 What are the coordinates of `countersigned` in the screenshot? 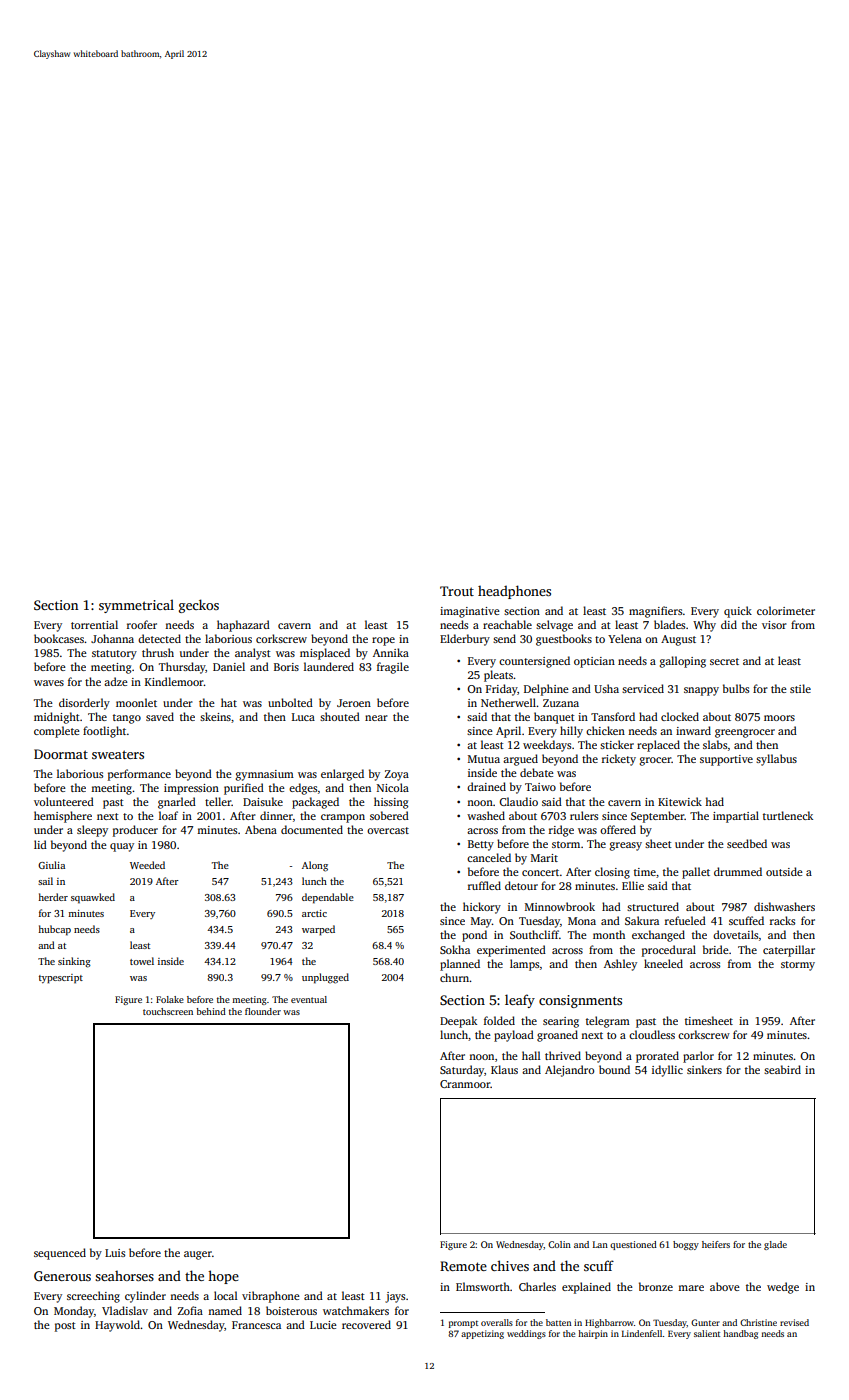 It's located at (534, 662).
